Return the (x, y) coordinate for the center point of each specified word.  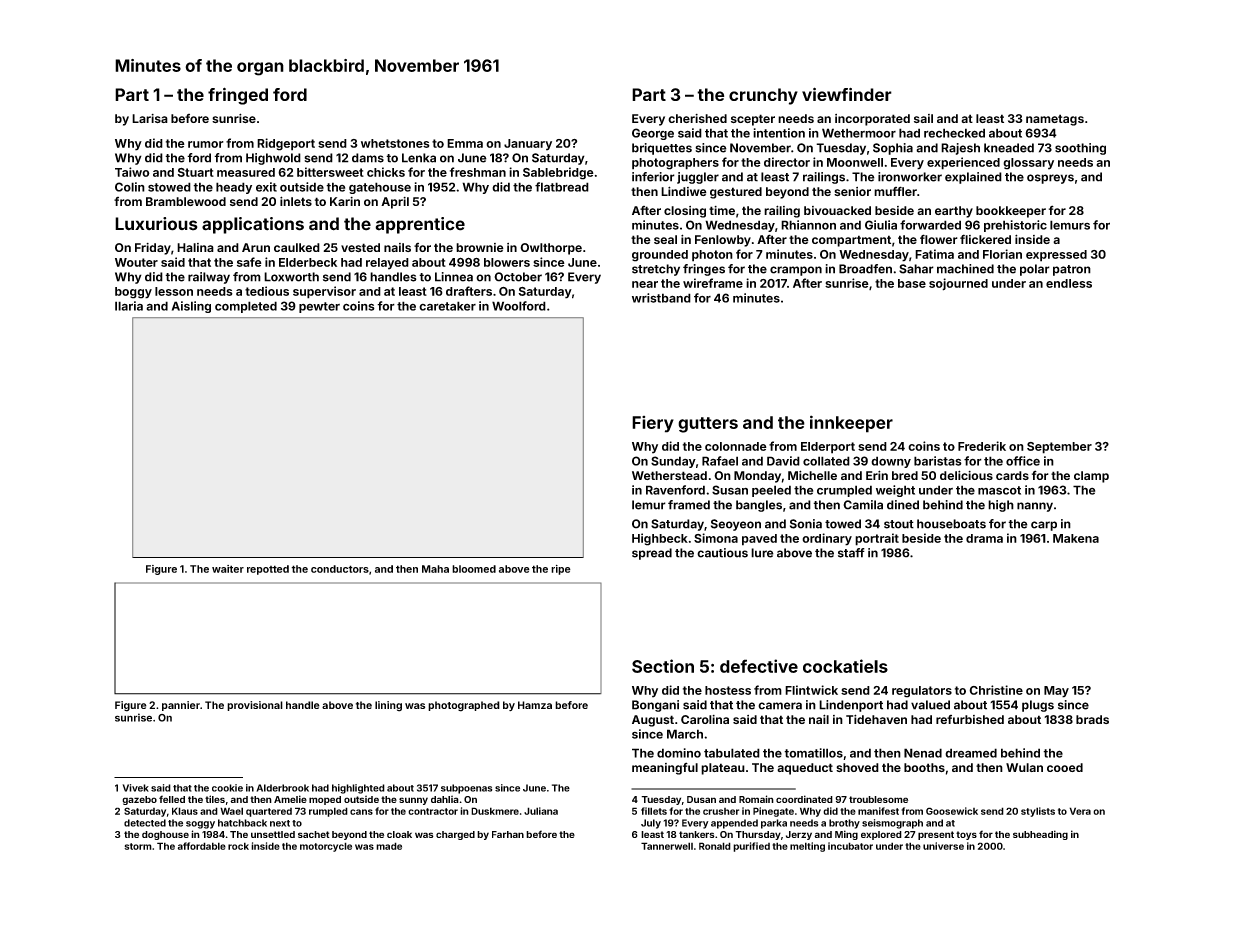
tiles (215, 799)
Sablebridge (558, 173)
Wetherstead (669, 475)
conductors (340, 569)
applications (253, 225)
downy (891, 462)
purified (751, 847)
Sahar (916, 269)
